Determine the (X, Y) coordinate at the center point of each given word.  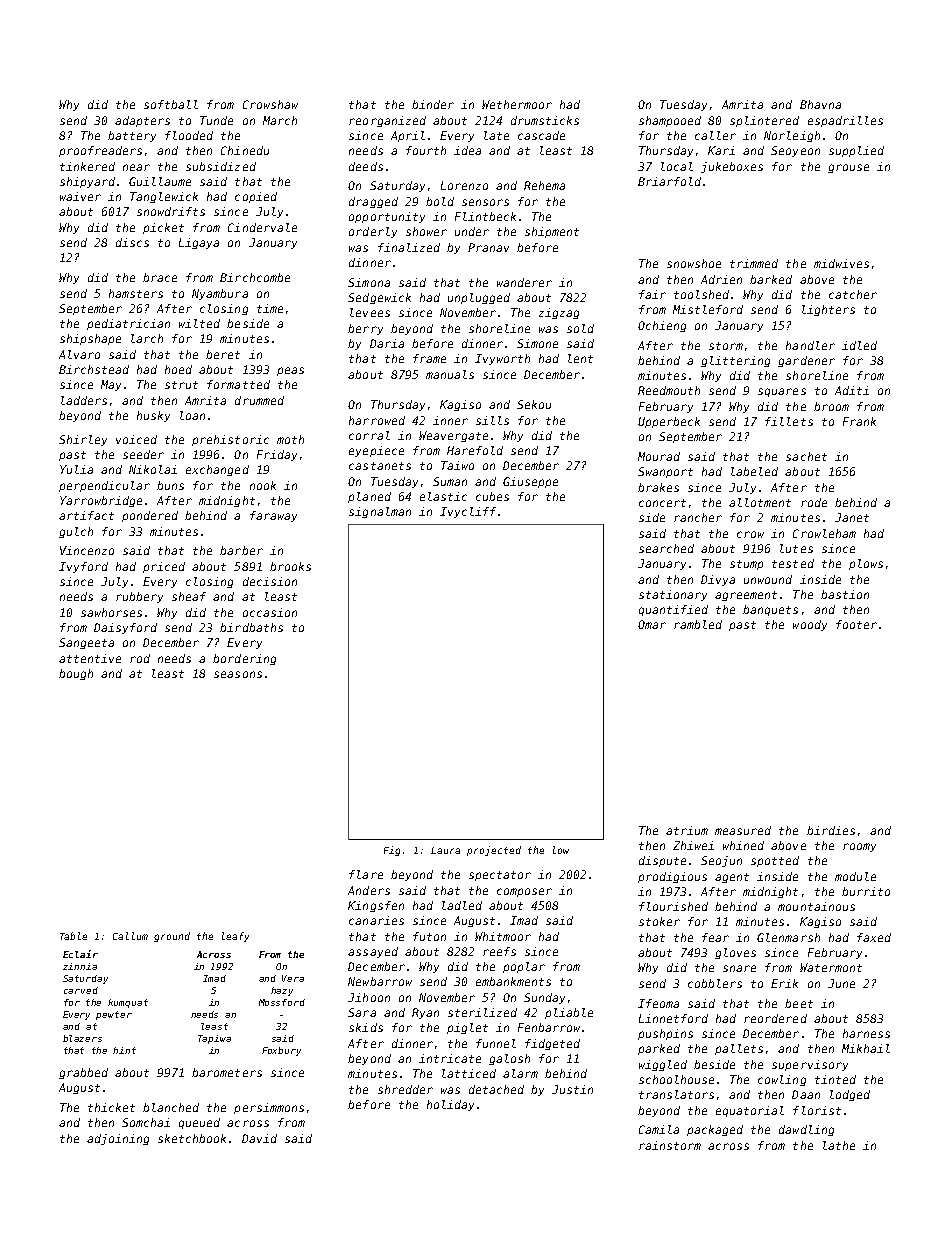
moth (290, 439)
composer (524, 892)
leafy (235, 937)
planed (369, 497)
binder (433, 104)
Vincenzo (87, 550)
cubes (492, 496)
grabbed (83, 1073)
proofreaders (100, 151)
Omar (652, 624)
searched (666, 548)
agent (732, 878)
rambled (698, 624)
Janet (852, 517)
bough (76, 674)
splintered (764, 121)
